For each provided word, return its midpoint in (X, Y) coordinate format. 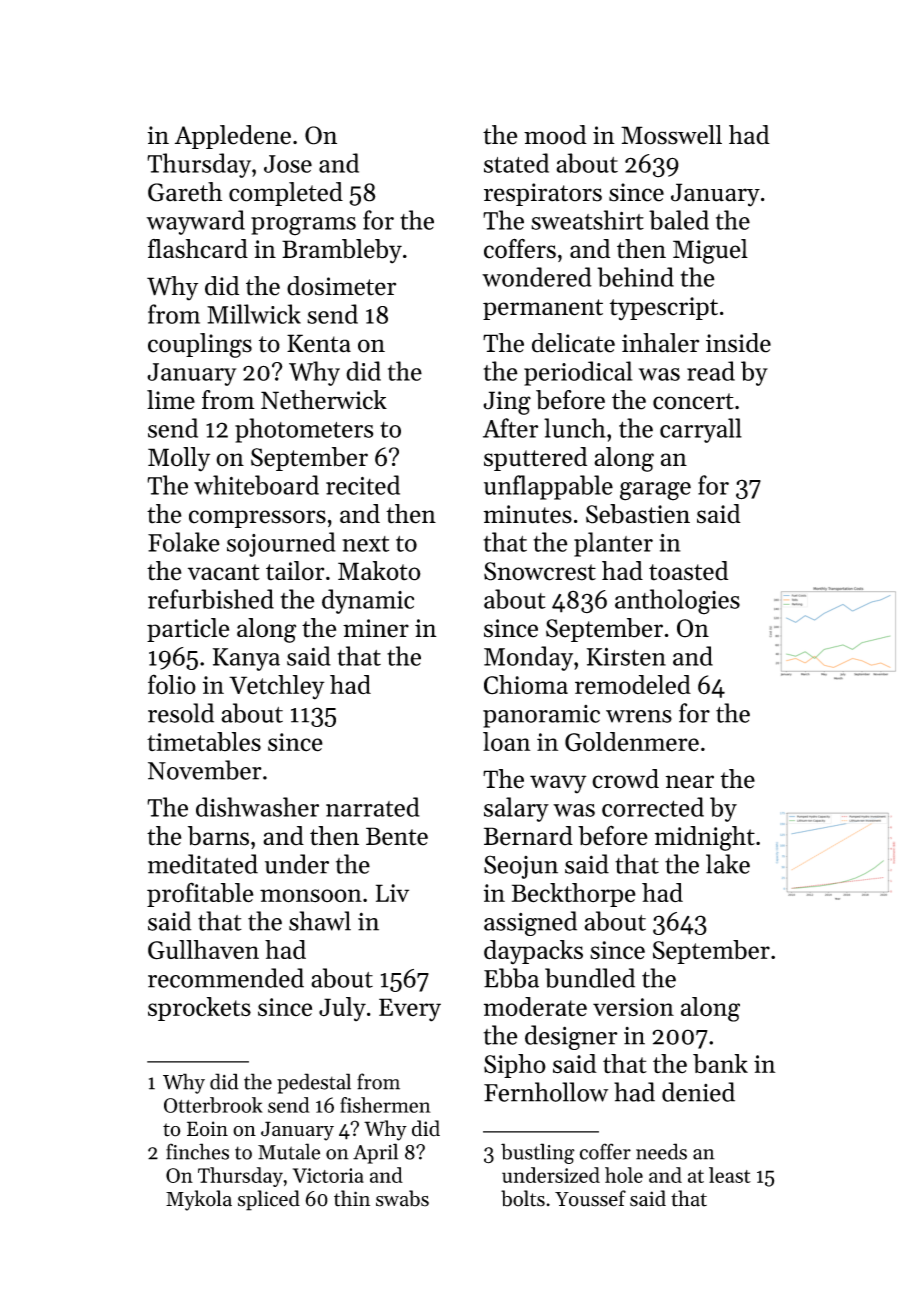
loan (507, 742)
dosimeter (341, 286)
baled (679, 220)
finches (197, 1151)
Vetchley (277, 687)
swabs (402, 1198)
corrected (653, 807)
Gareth (185, 192)
